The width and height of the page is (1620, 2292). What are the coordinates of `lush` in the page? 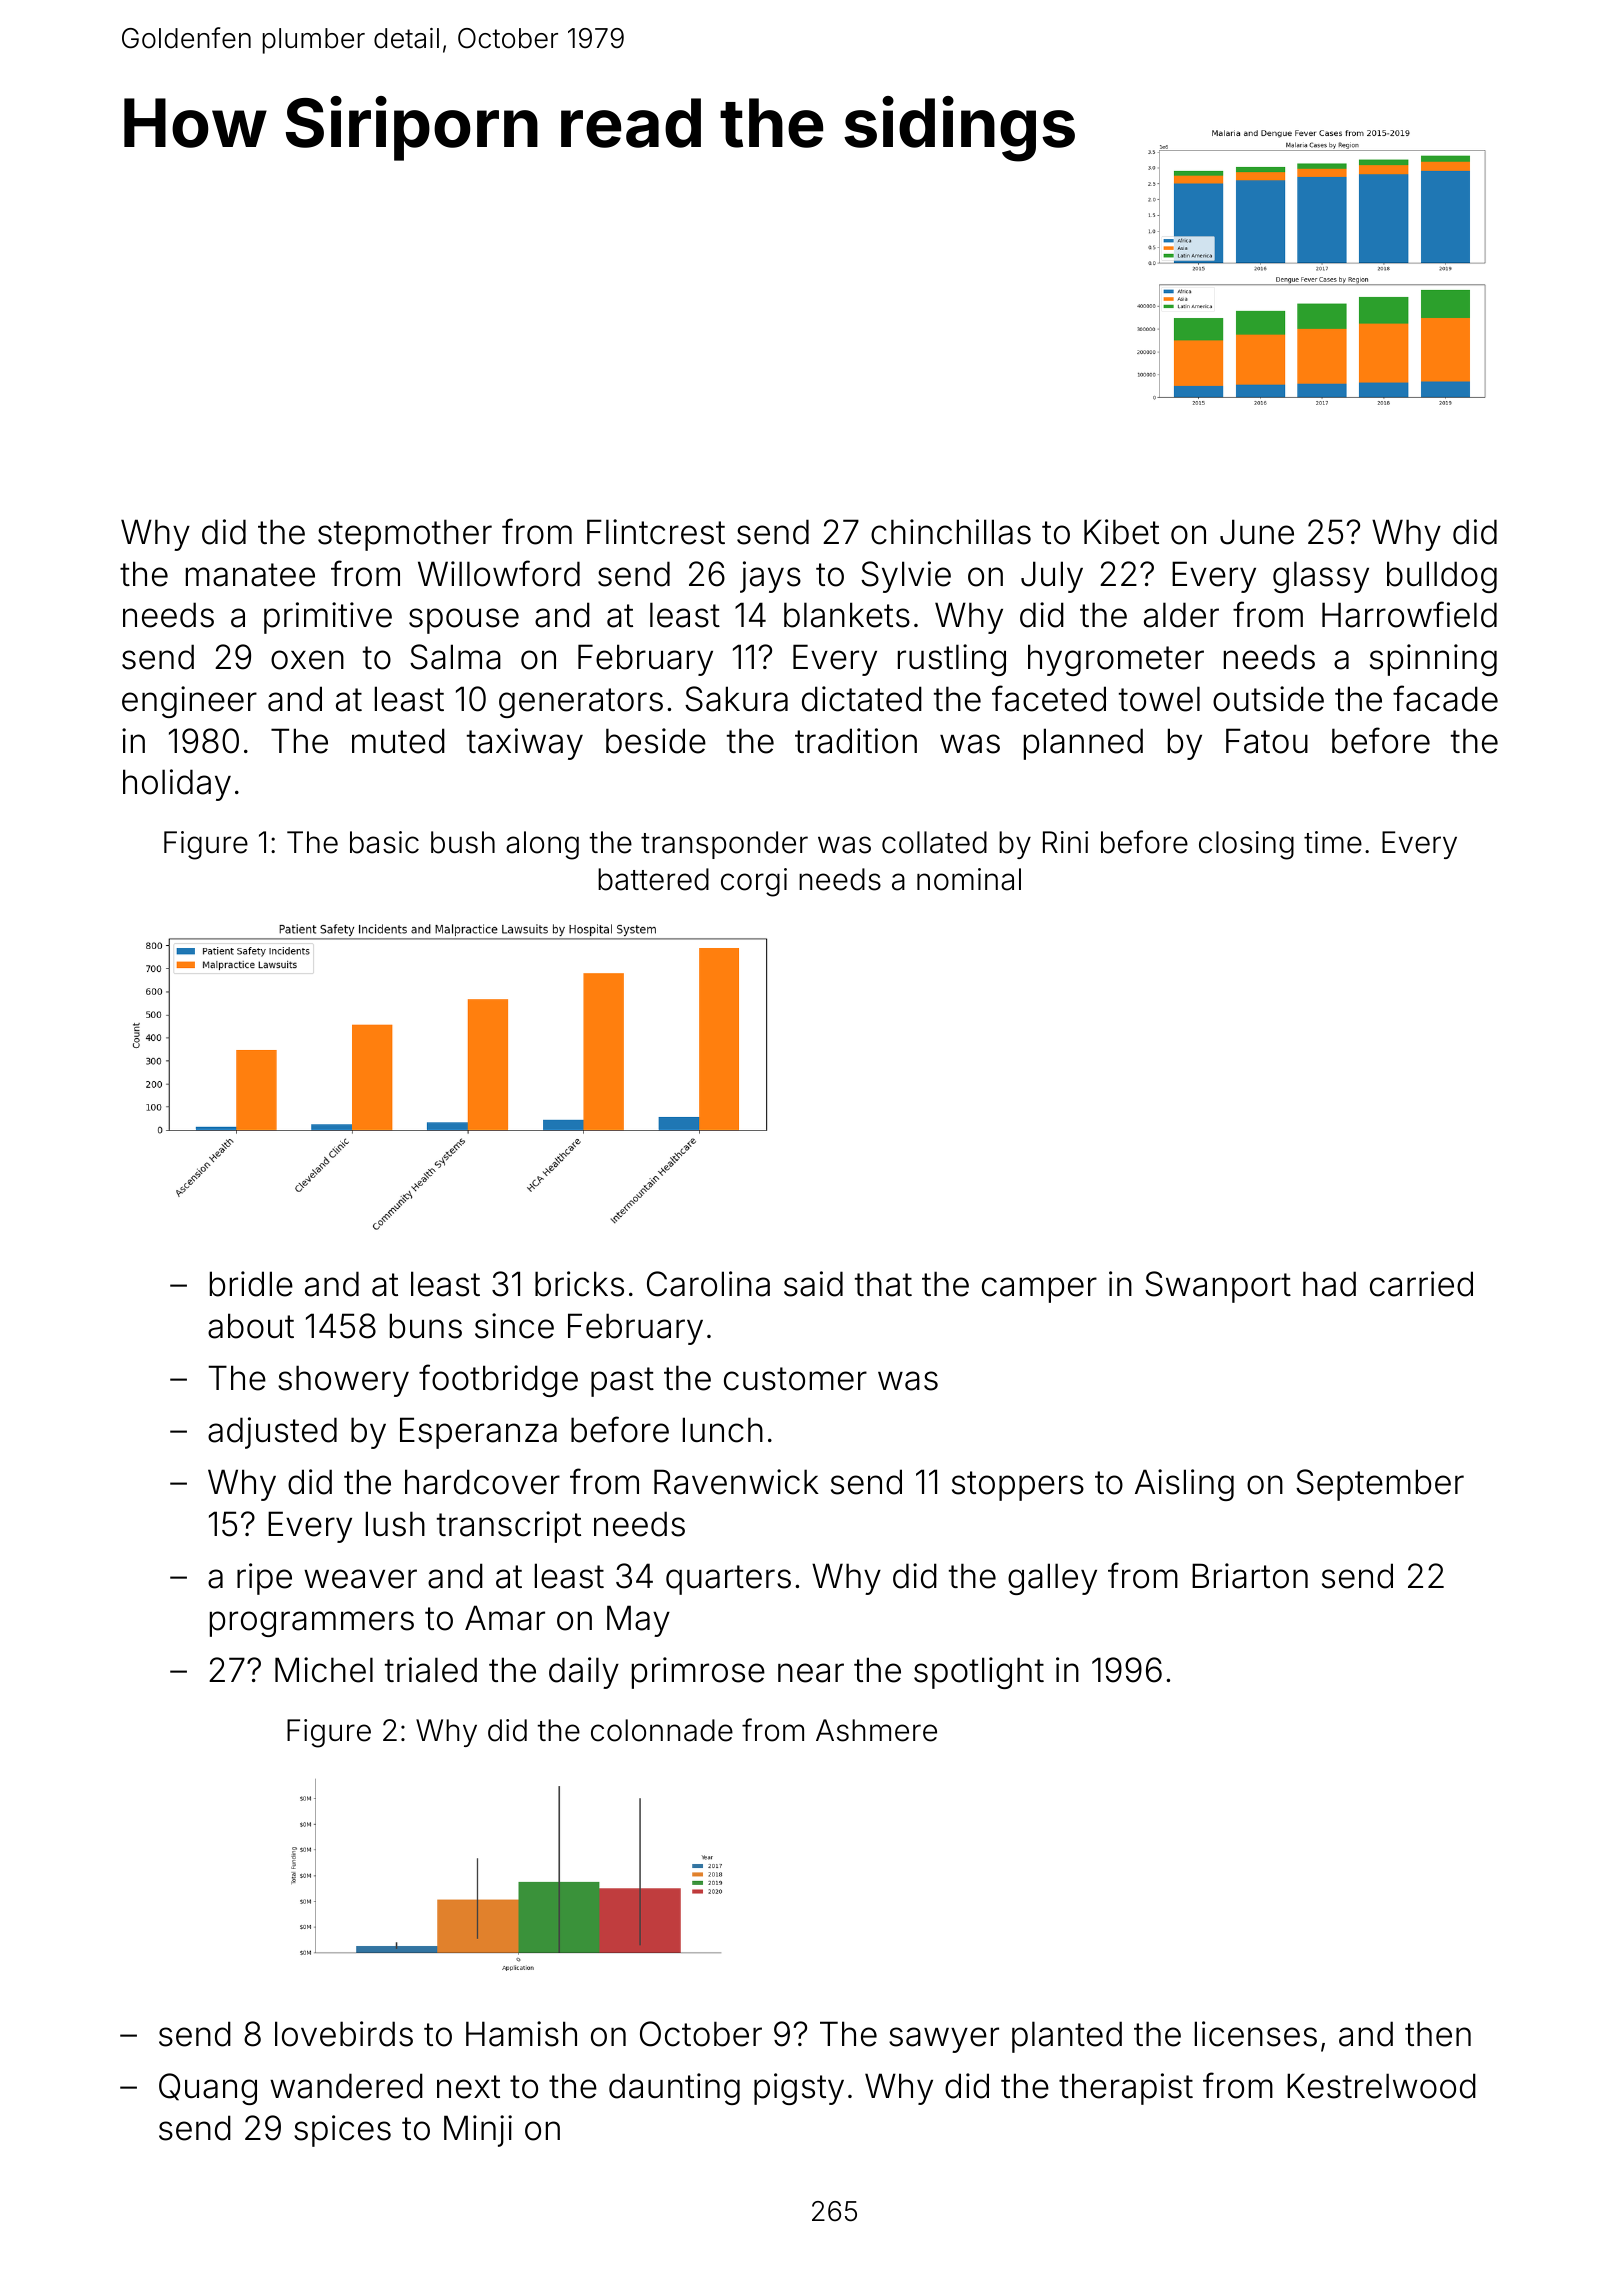 It's located at (395, 1524).
